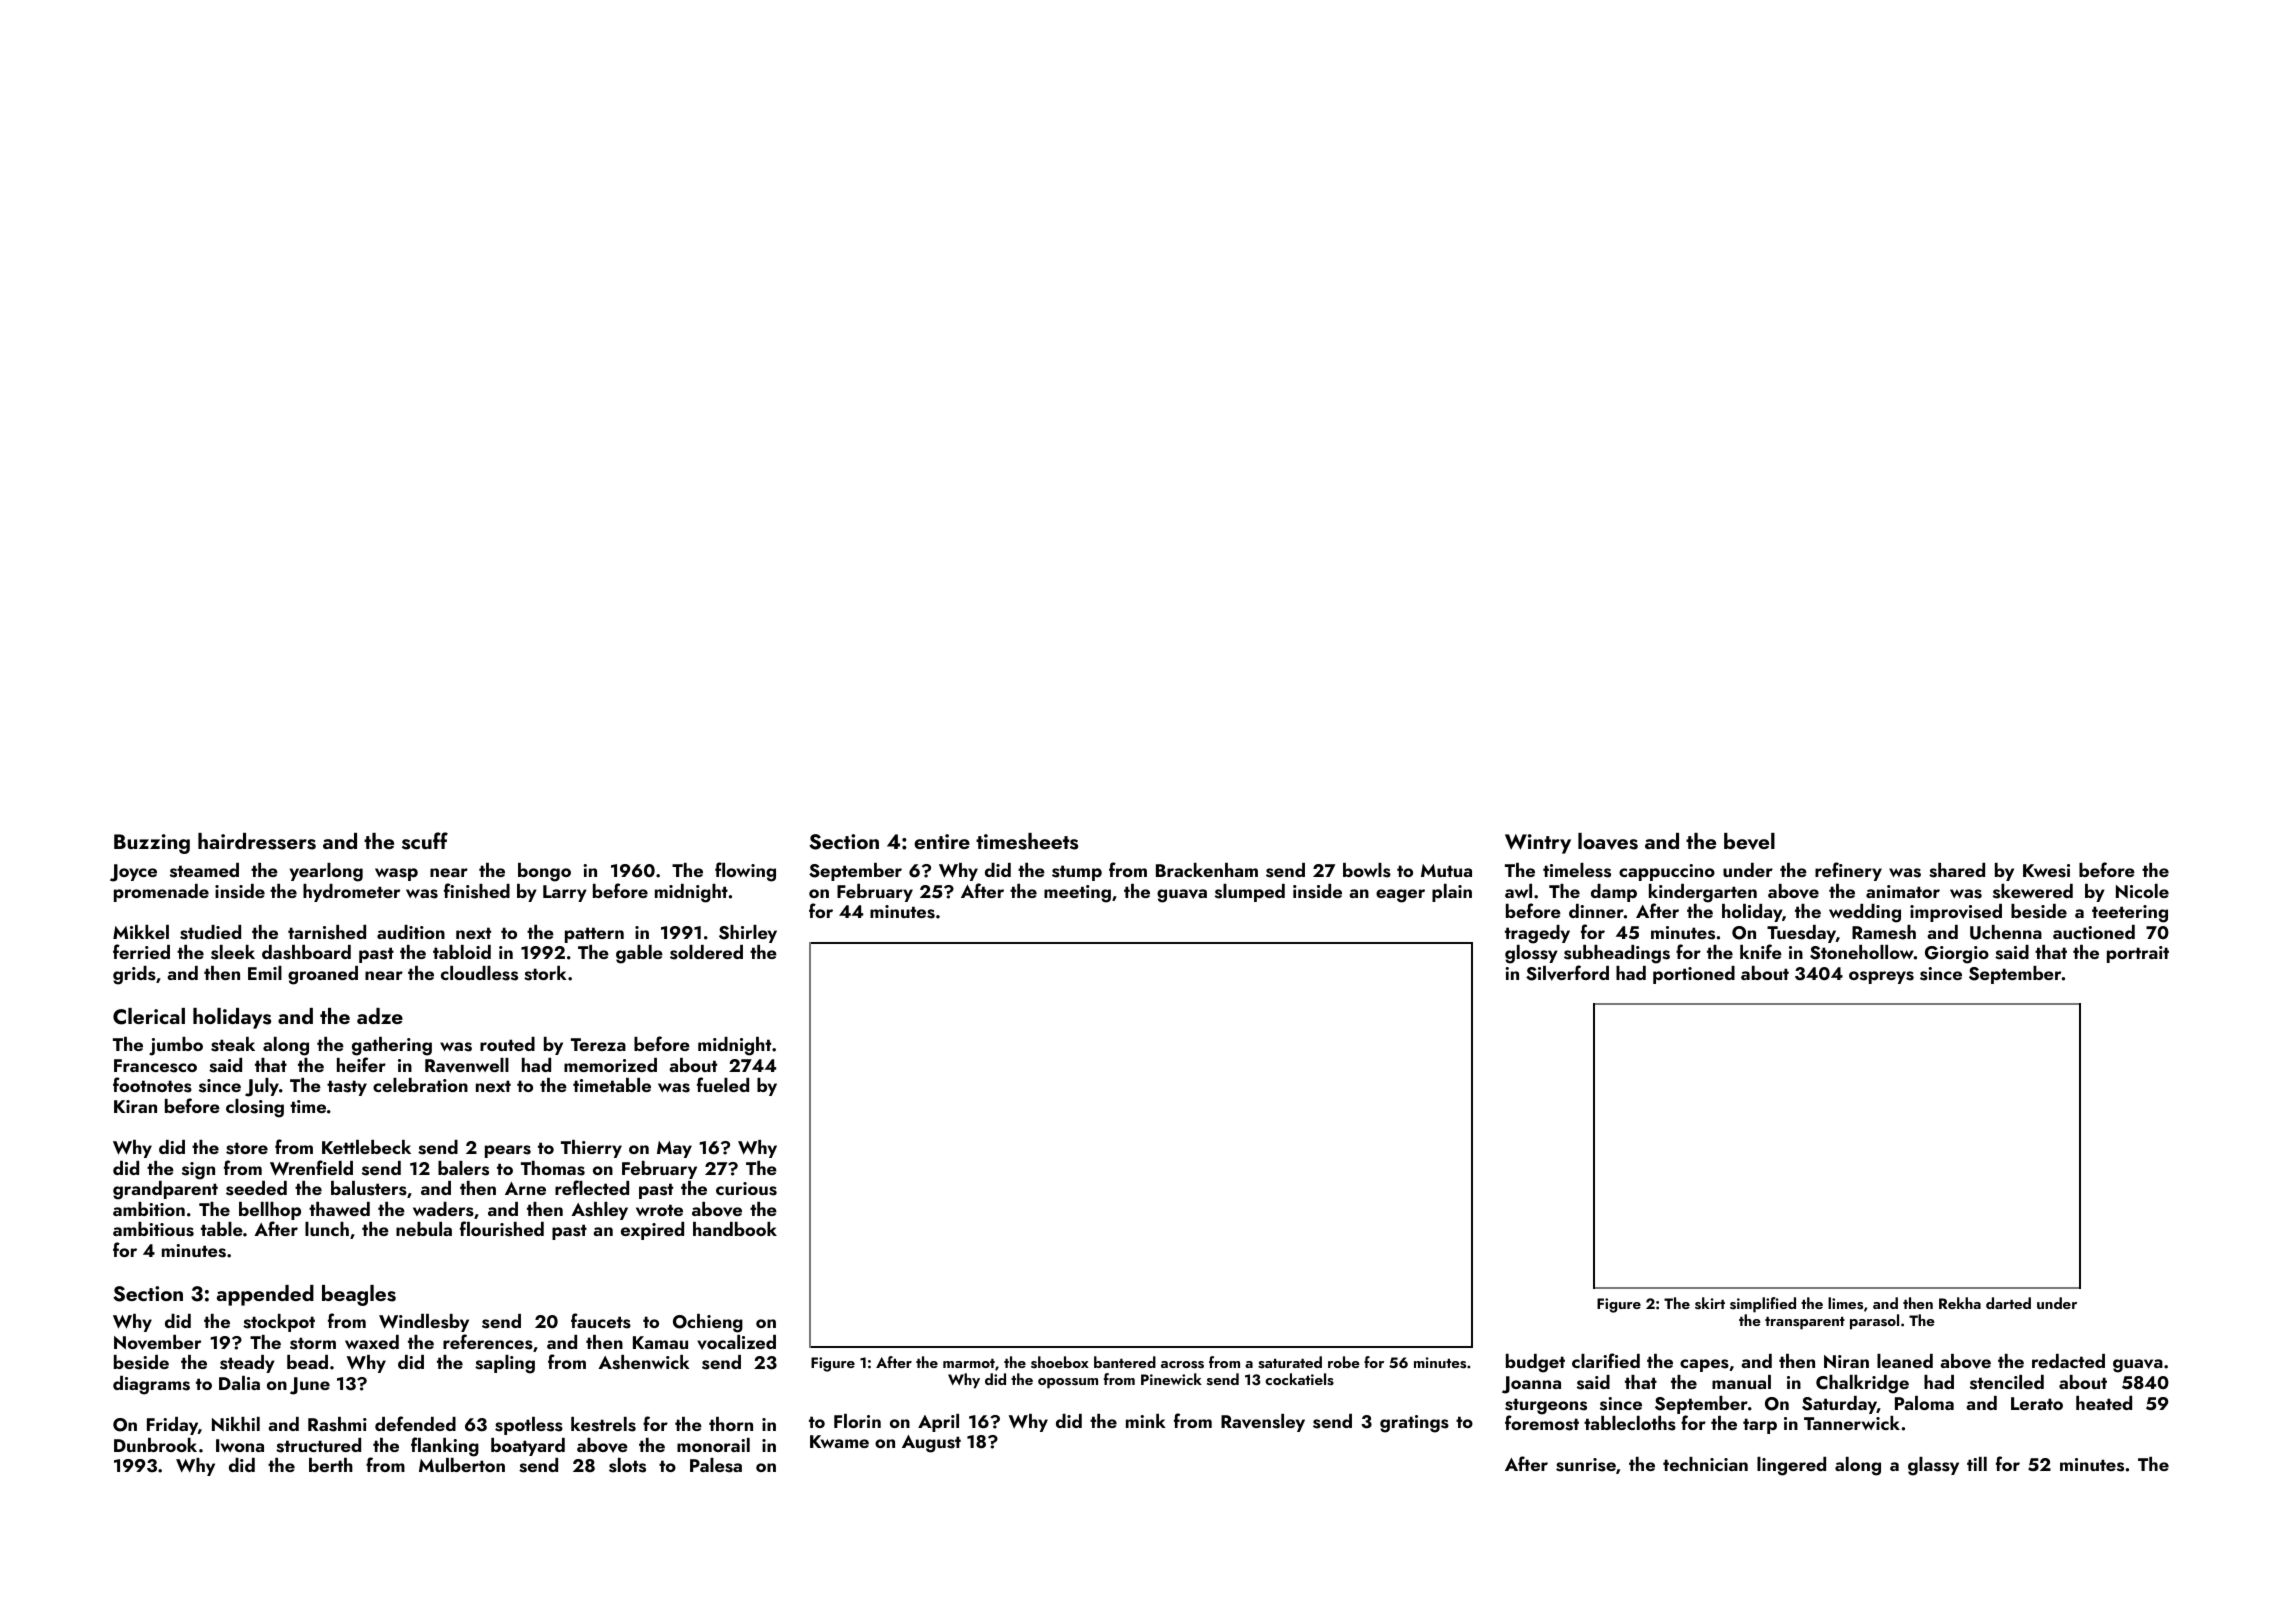  What do you see at coordinates (425, 841) in the page?
I see `scuff` at bounding box center [425, 841].
